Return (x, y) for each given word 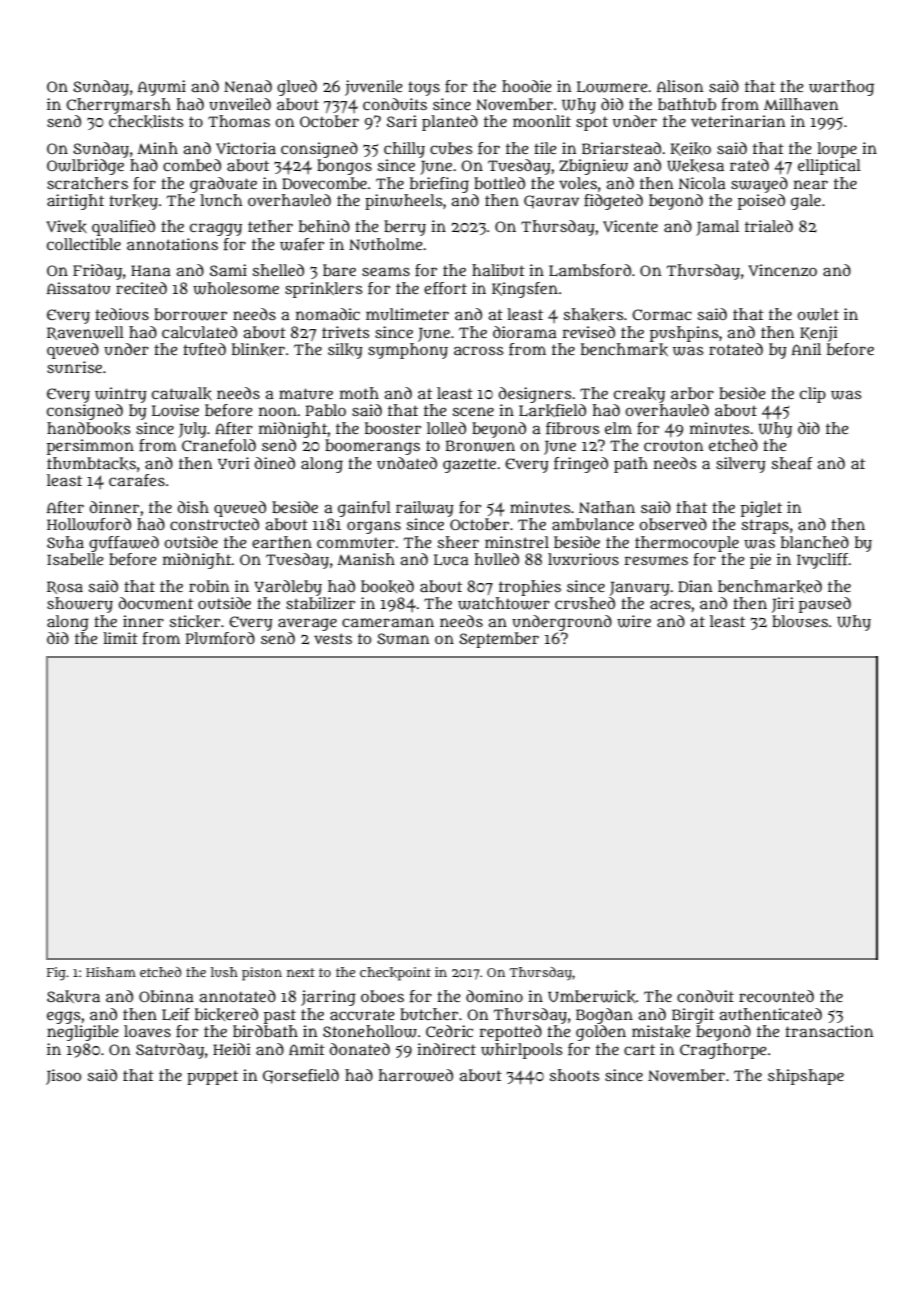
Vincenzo (782, 270)
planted (450, 123)
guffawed (124, 544)
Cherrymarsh (118, 106)
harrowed (416, 1075)
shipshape (806, 1077)
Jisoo (63, 1077)
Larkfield (552, 410)
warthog (841, 88)
